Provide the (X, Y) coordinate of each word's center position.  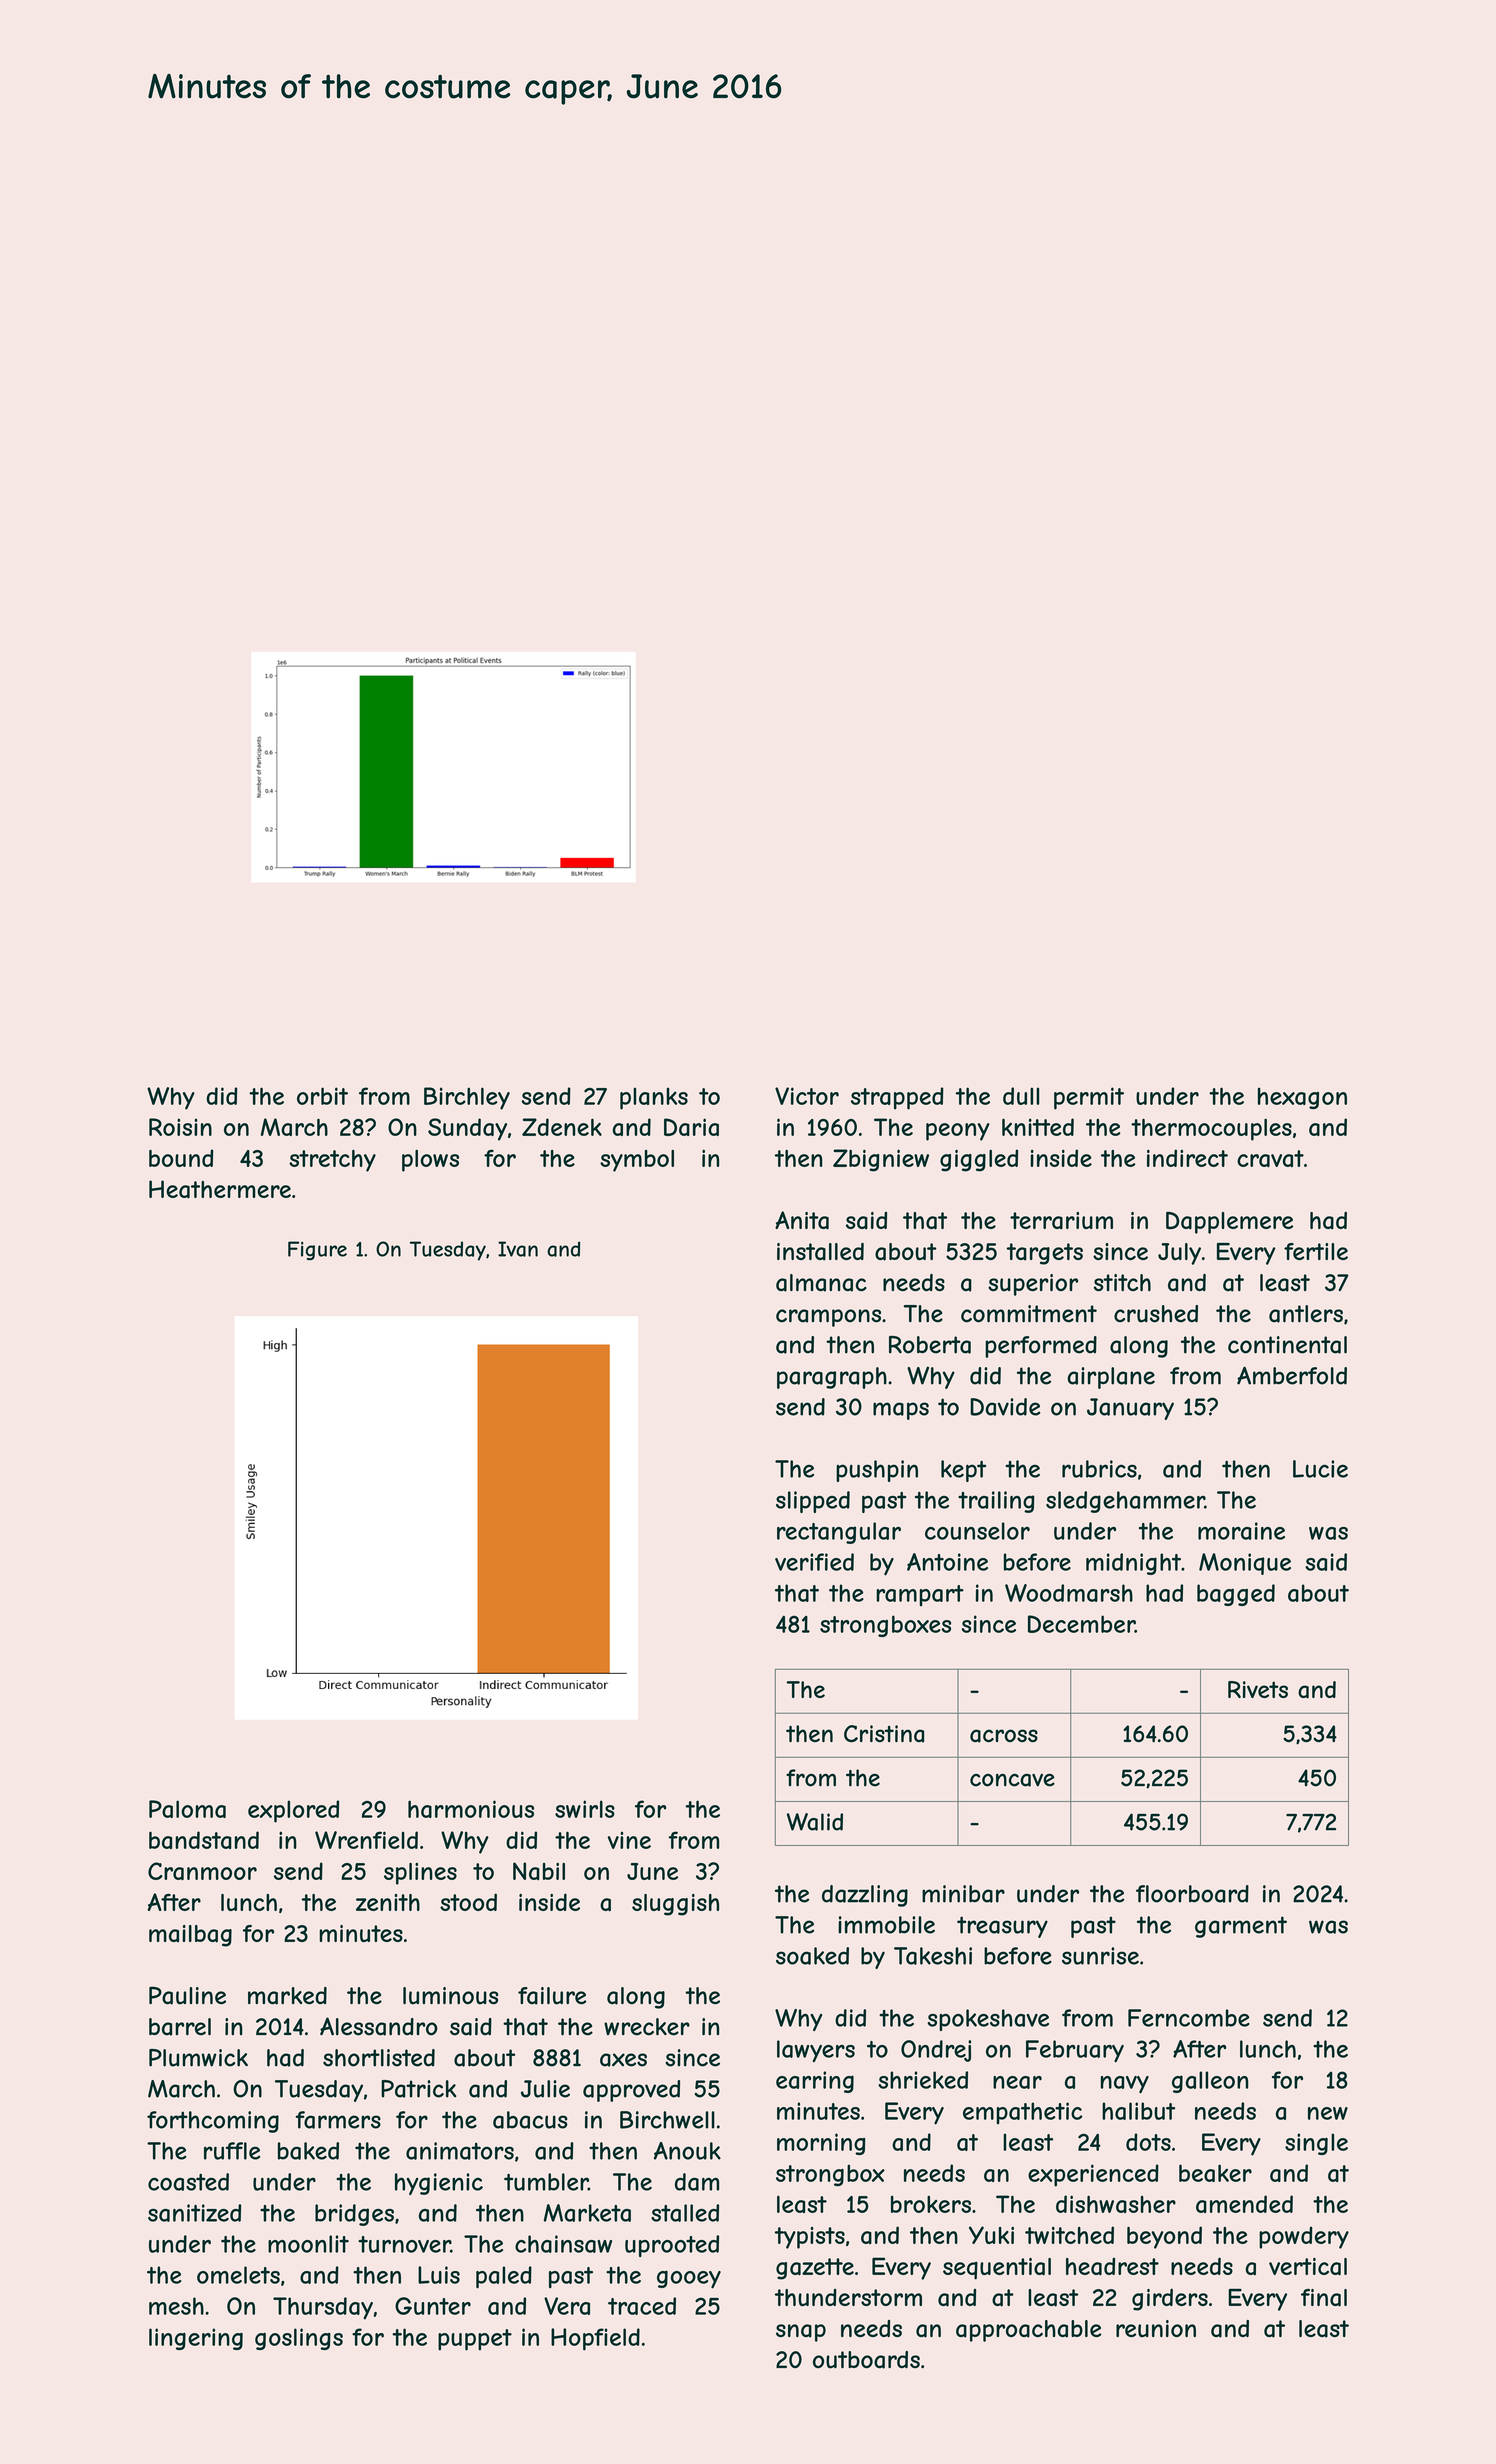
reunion (1156, 2329)
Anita (802, 1220)
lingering (196, 2339)
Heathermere (220, 1189)
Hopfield (595, 2339)
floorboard (1192, 1894)
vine (629, 1840)
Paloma (187, 1809)
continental (1287, 1345)
